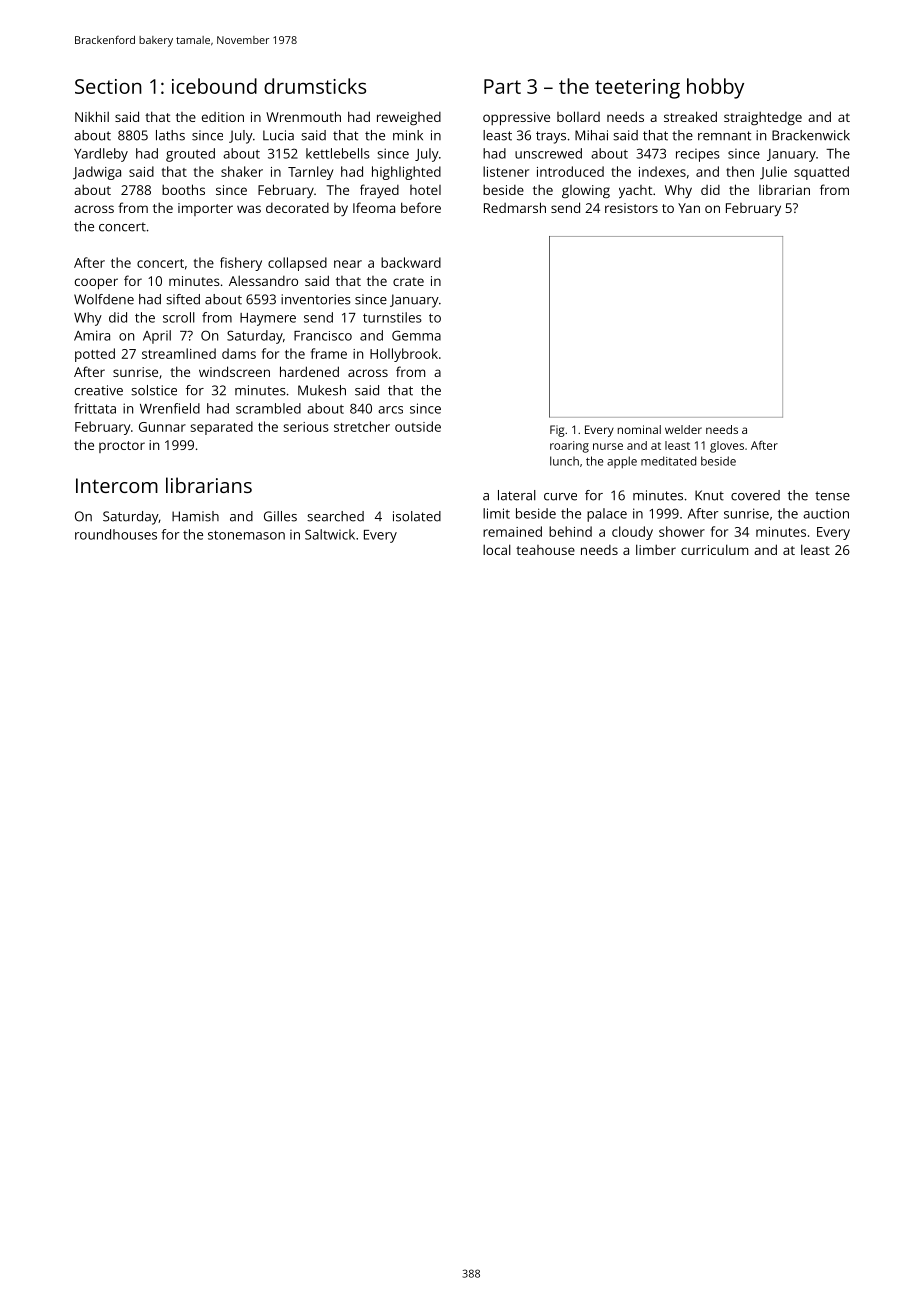 The image size is (924, 1308). I want to click on remained, so click(512, 531).
